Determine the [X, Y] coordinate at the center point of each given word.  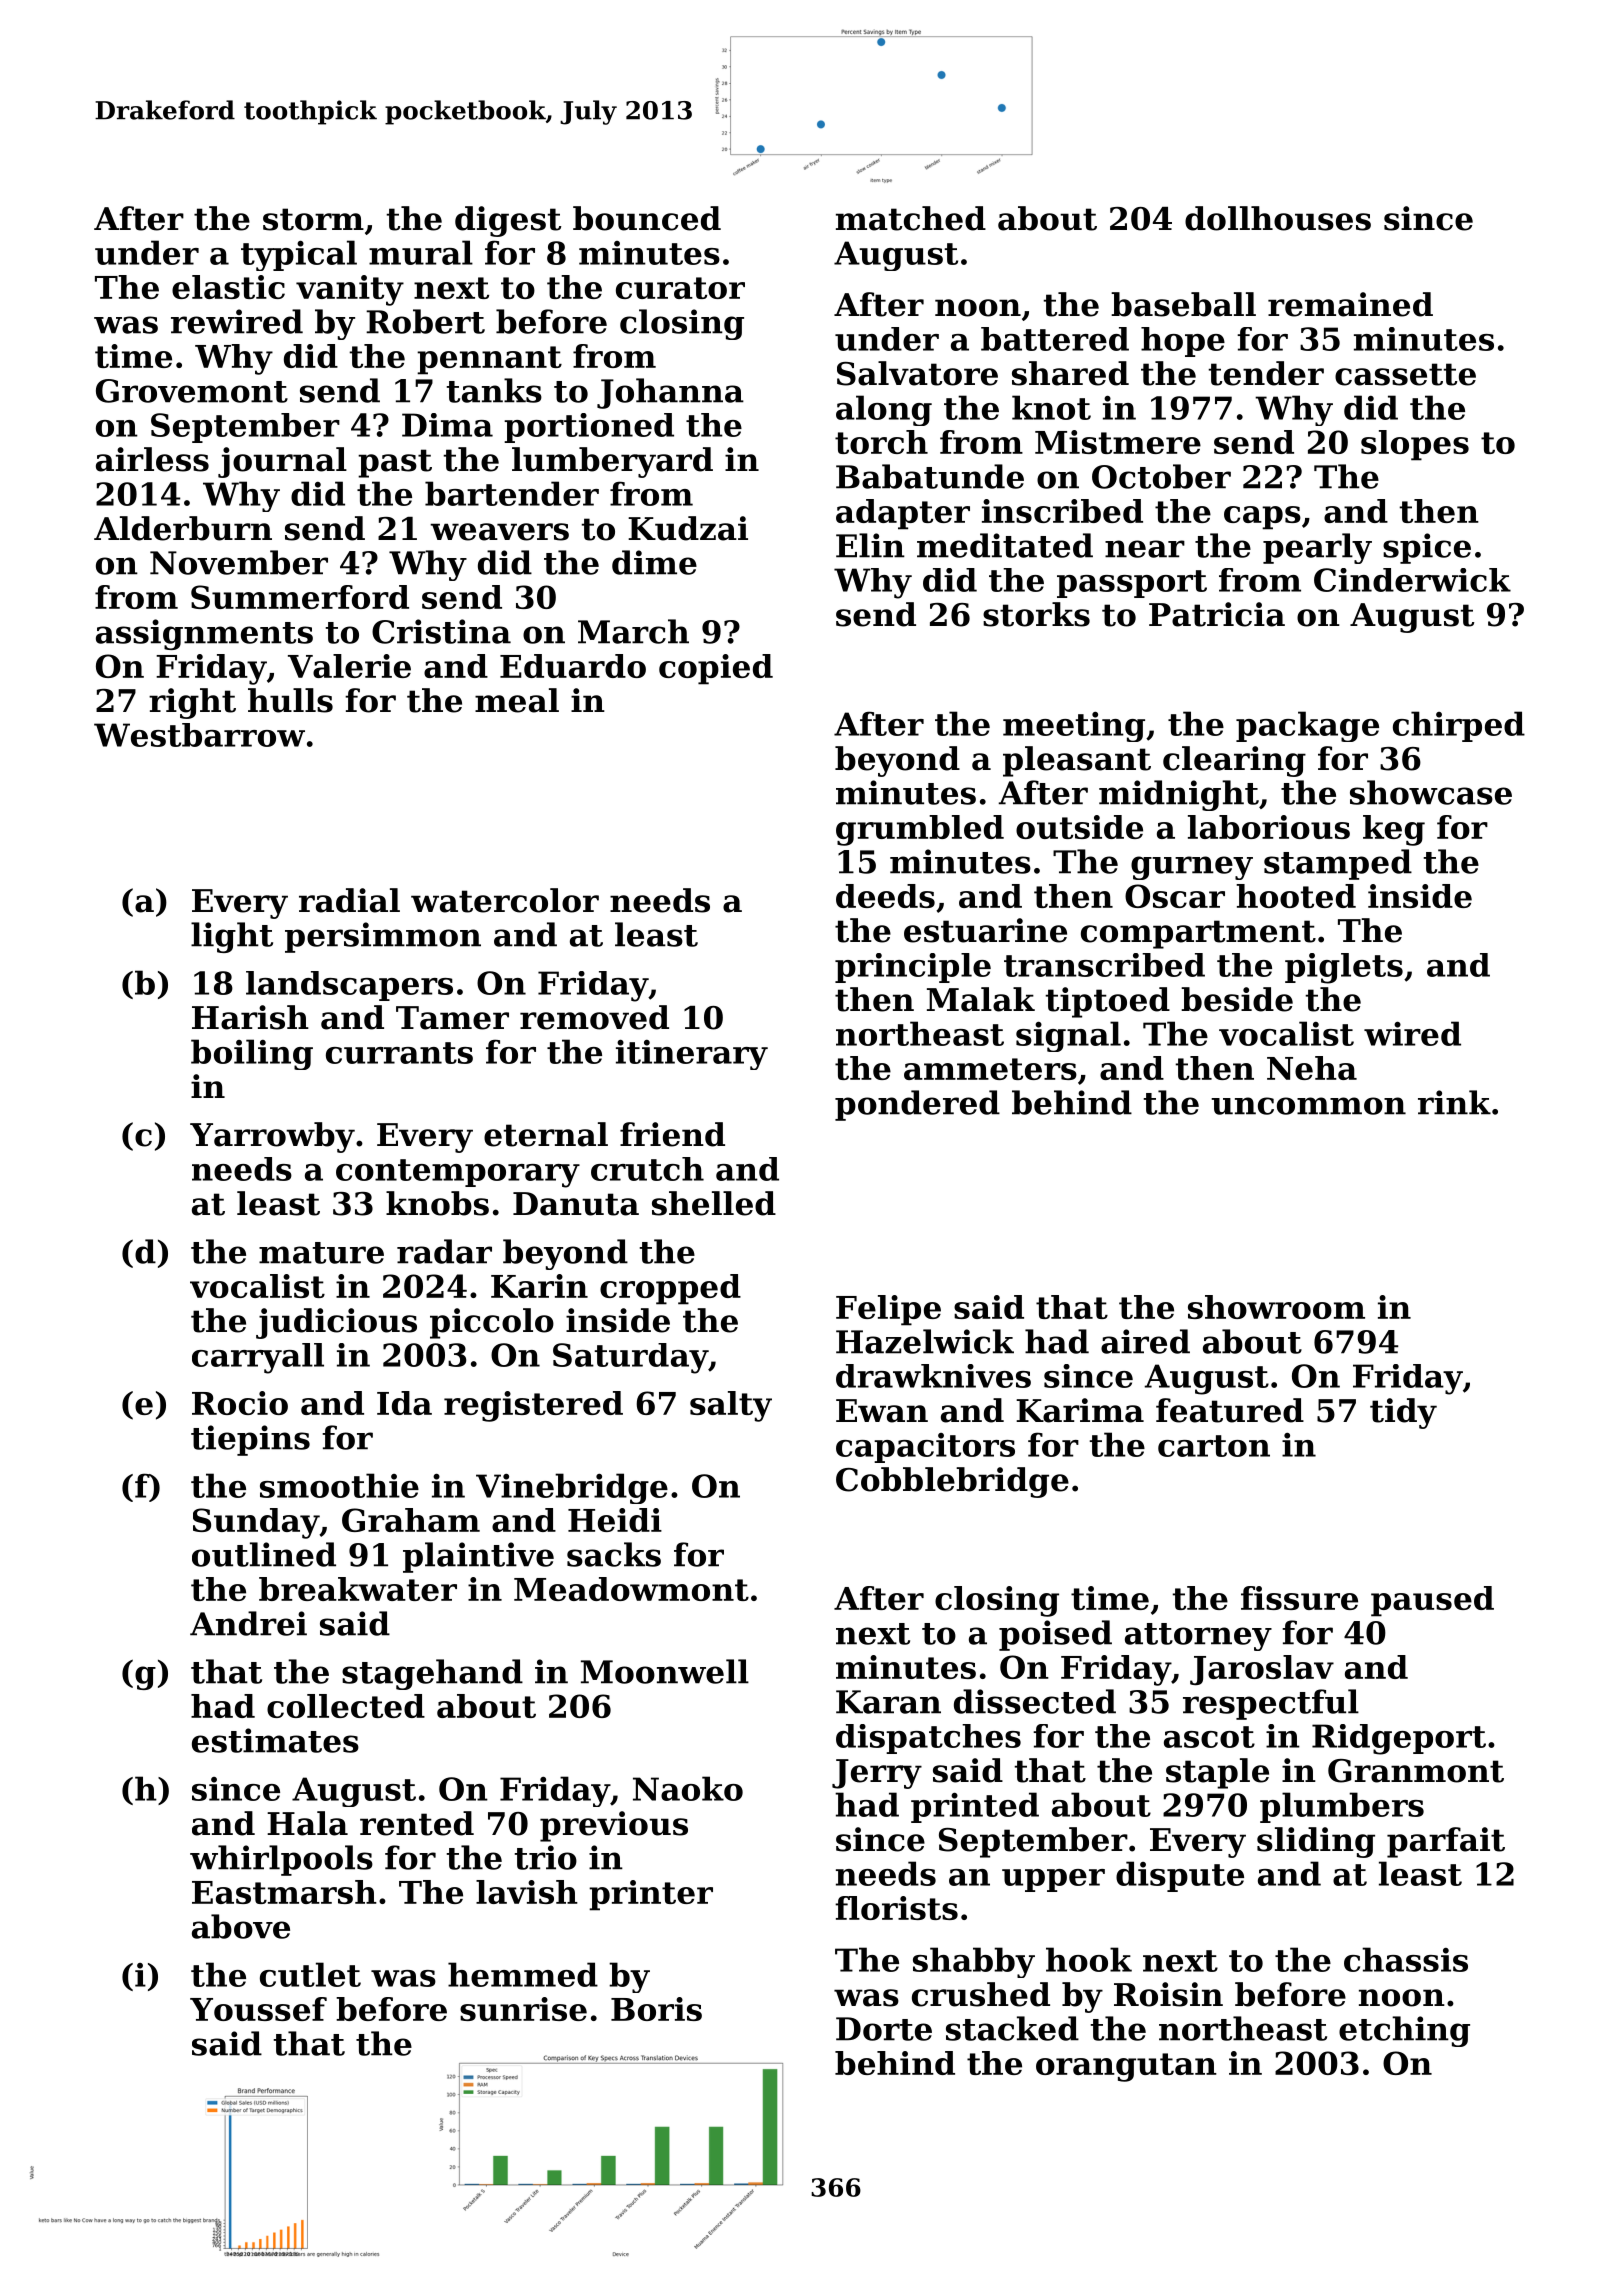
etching [1404, 2031]
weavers [499, 532]
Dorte [884, 2029]
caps [1262, 518]
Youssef [258, 2009]
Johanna [670, 393]
